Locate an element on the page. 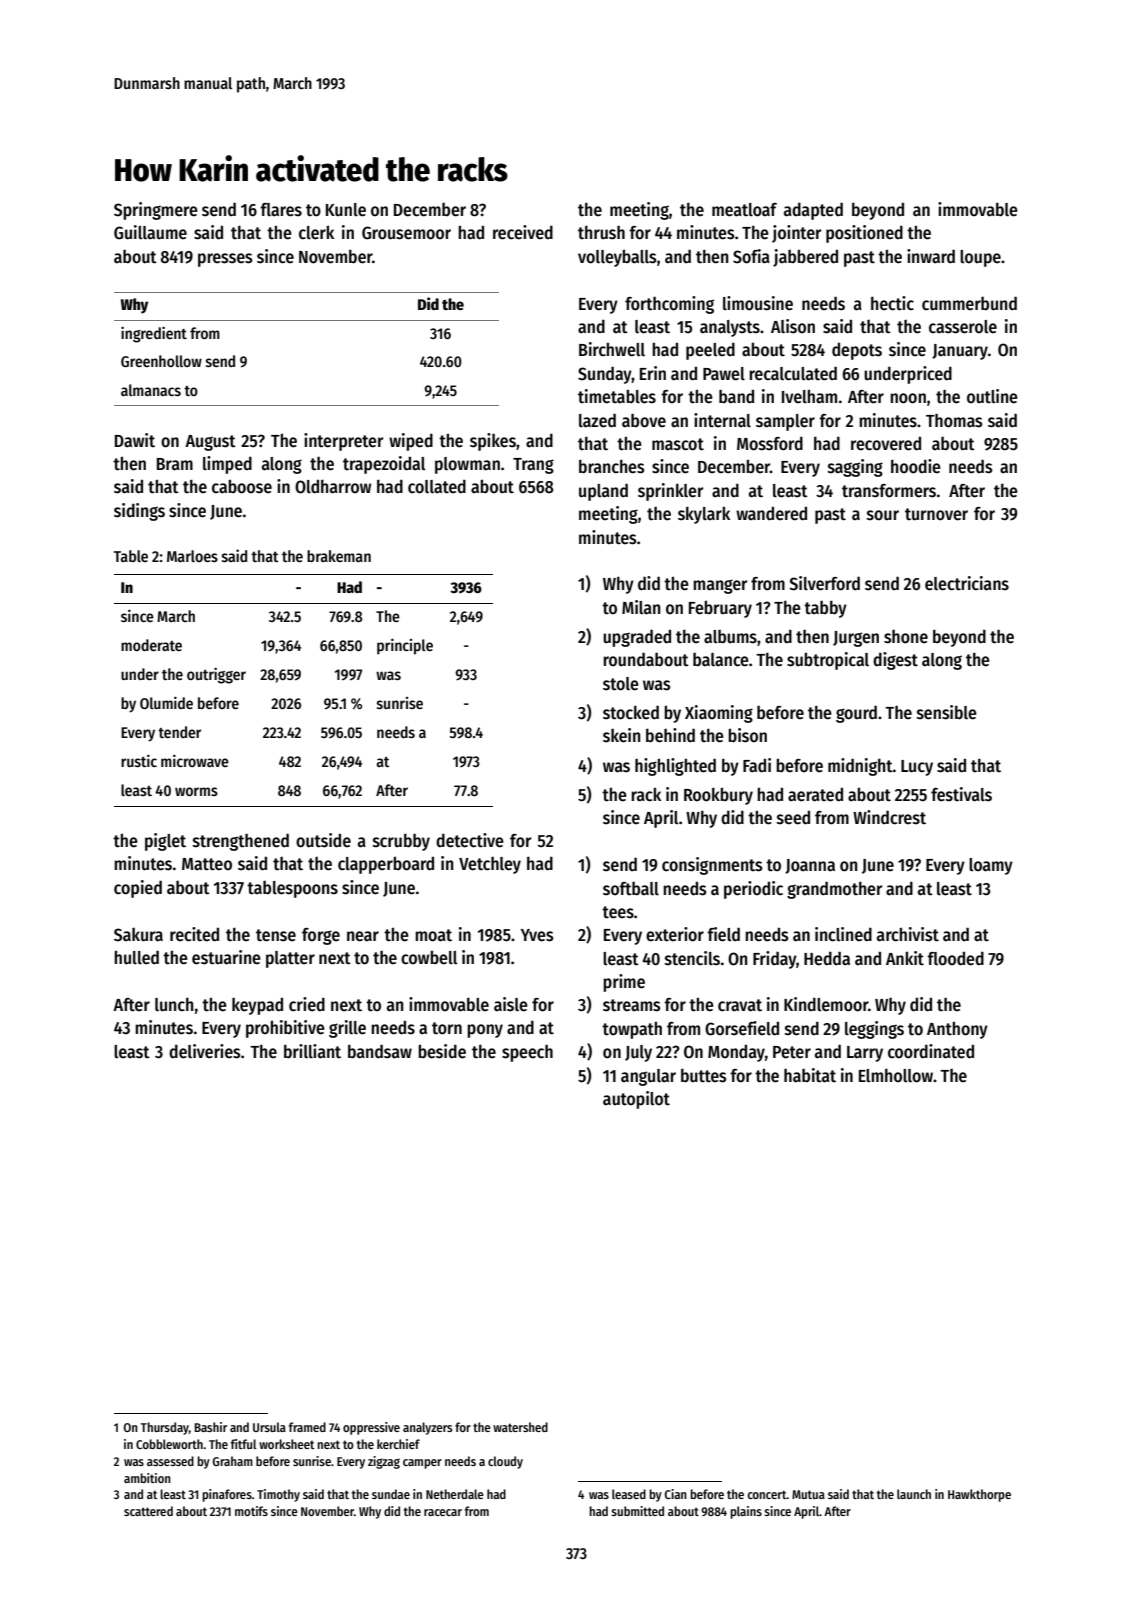 This page has height=1601, width=1132. Springmere is located at coordinates (156, 211).
